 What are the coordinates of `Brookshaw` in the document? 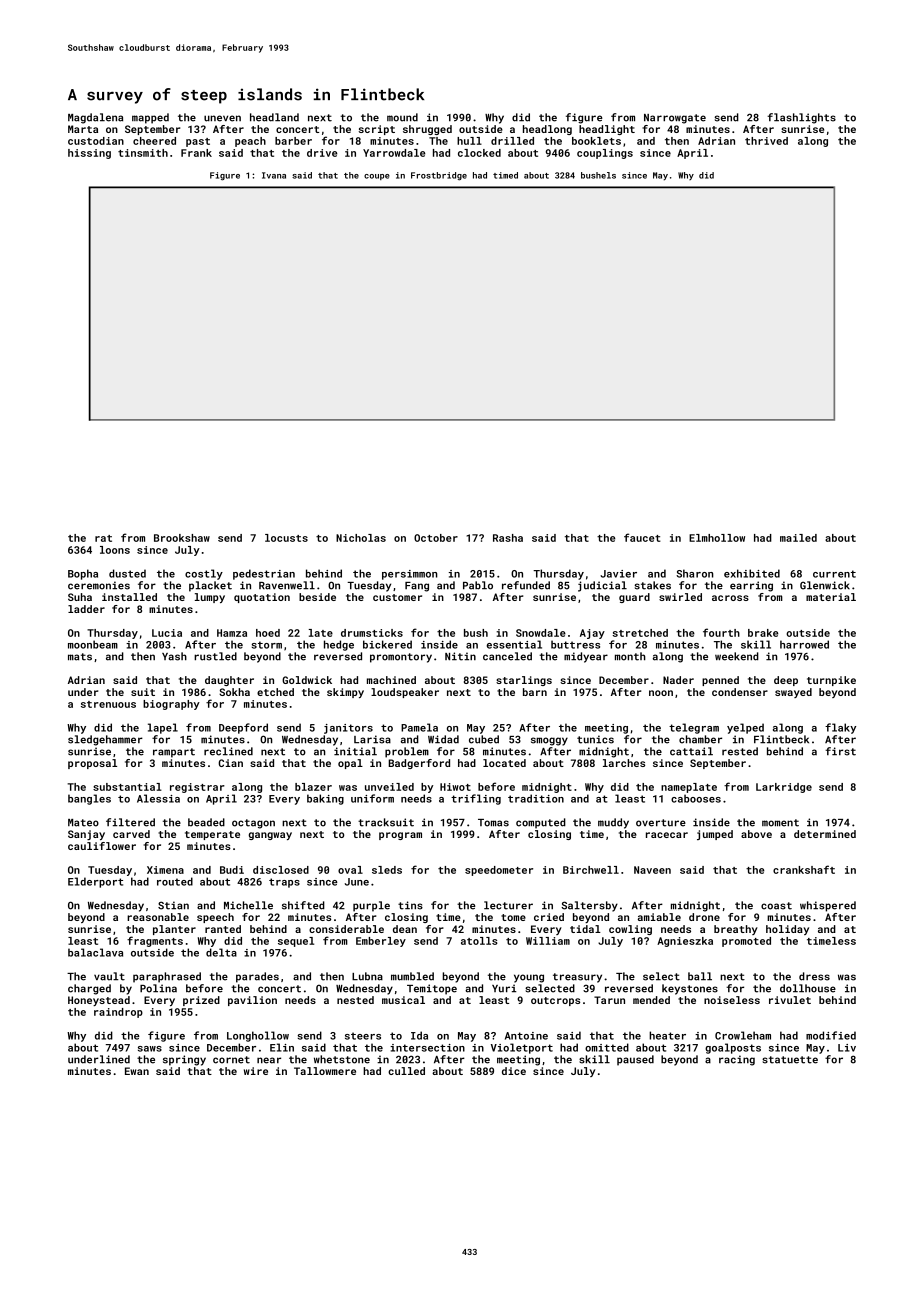 It's located at (182, 538).
